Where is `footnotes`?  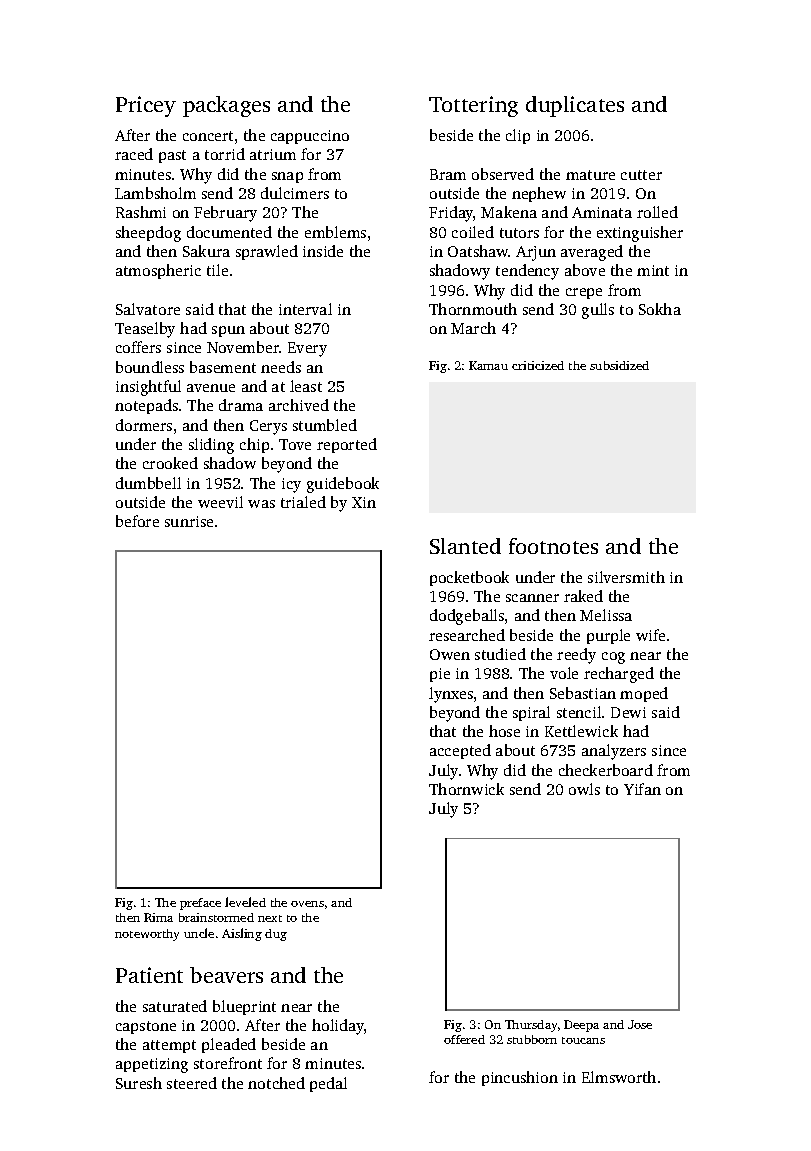
footnotes is located at coordinates (553, 546).
